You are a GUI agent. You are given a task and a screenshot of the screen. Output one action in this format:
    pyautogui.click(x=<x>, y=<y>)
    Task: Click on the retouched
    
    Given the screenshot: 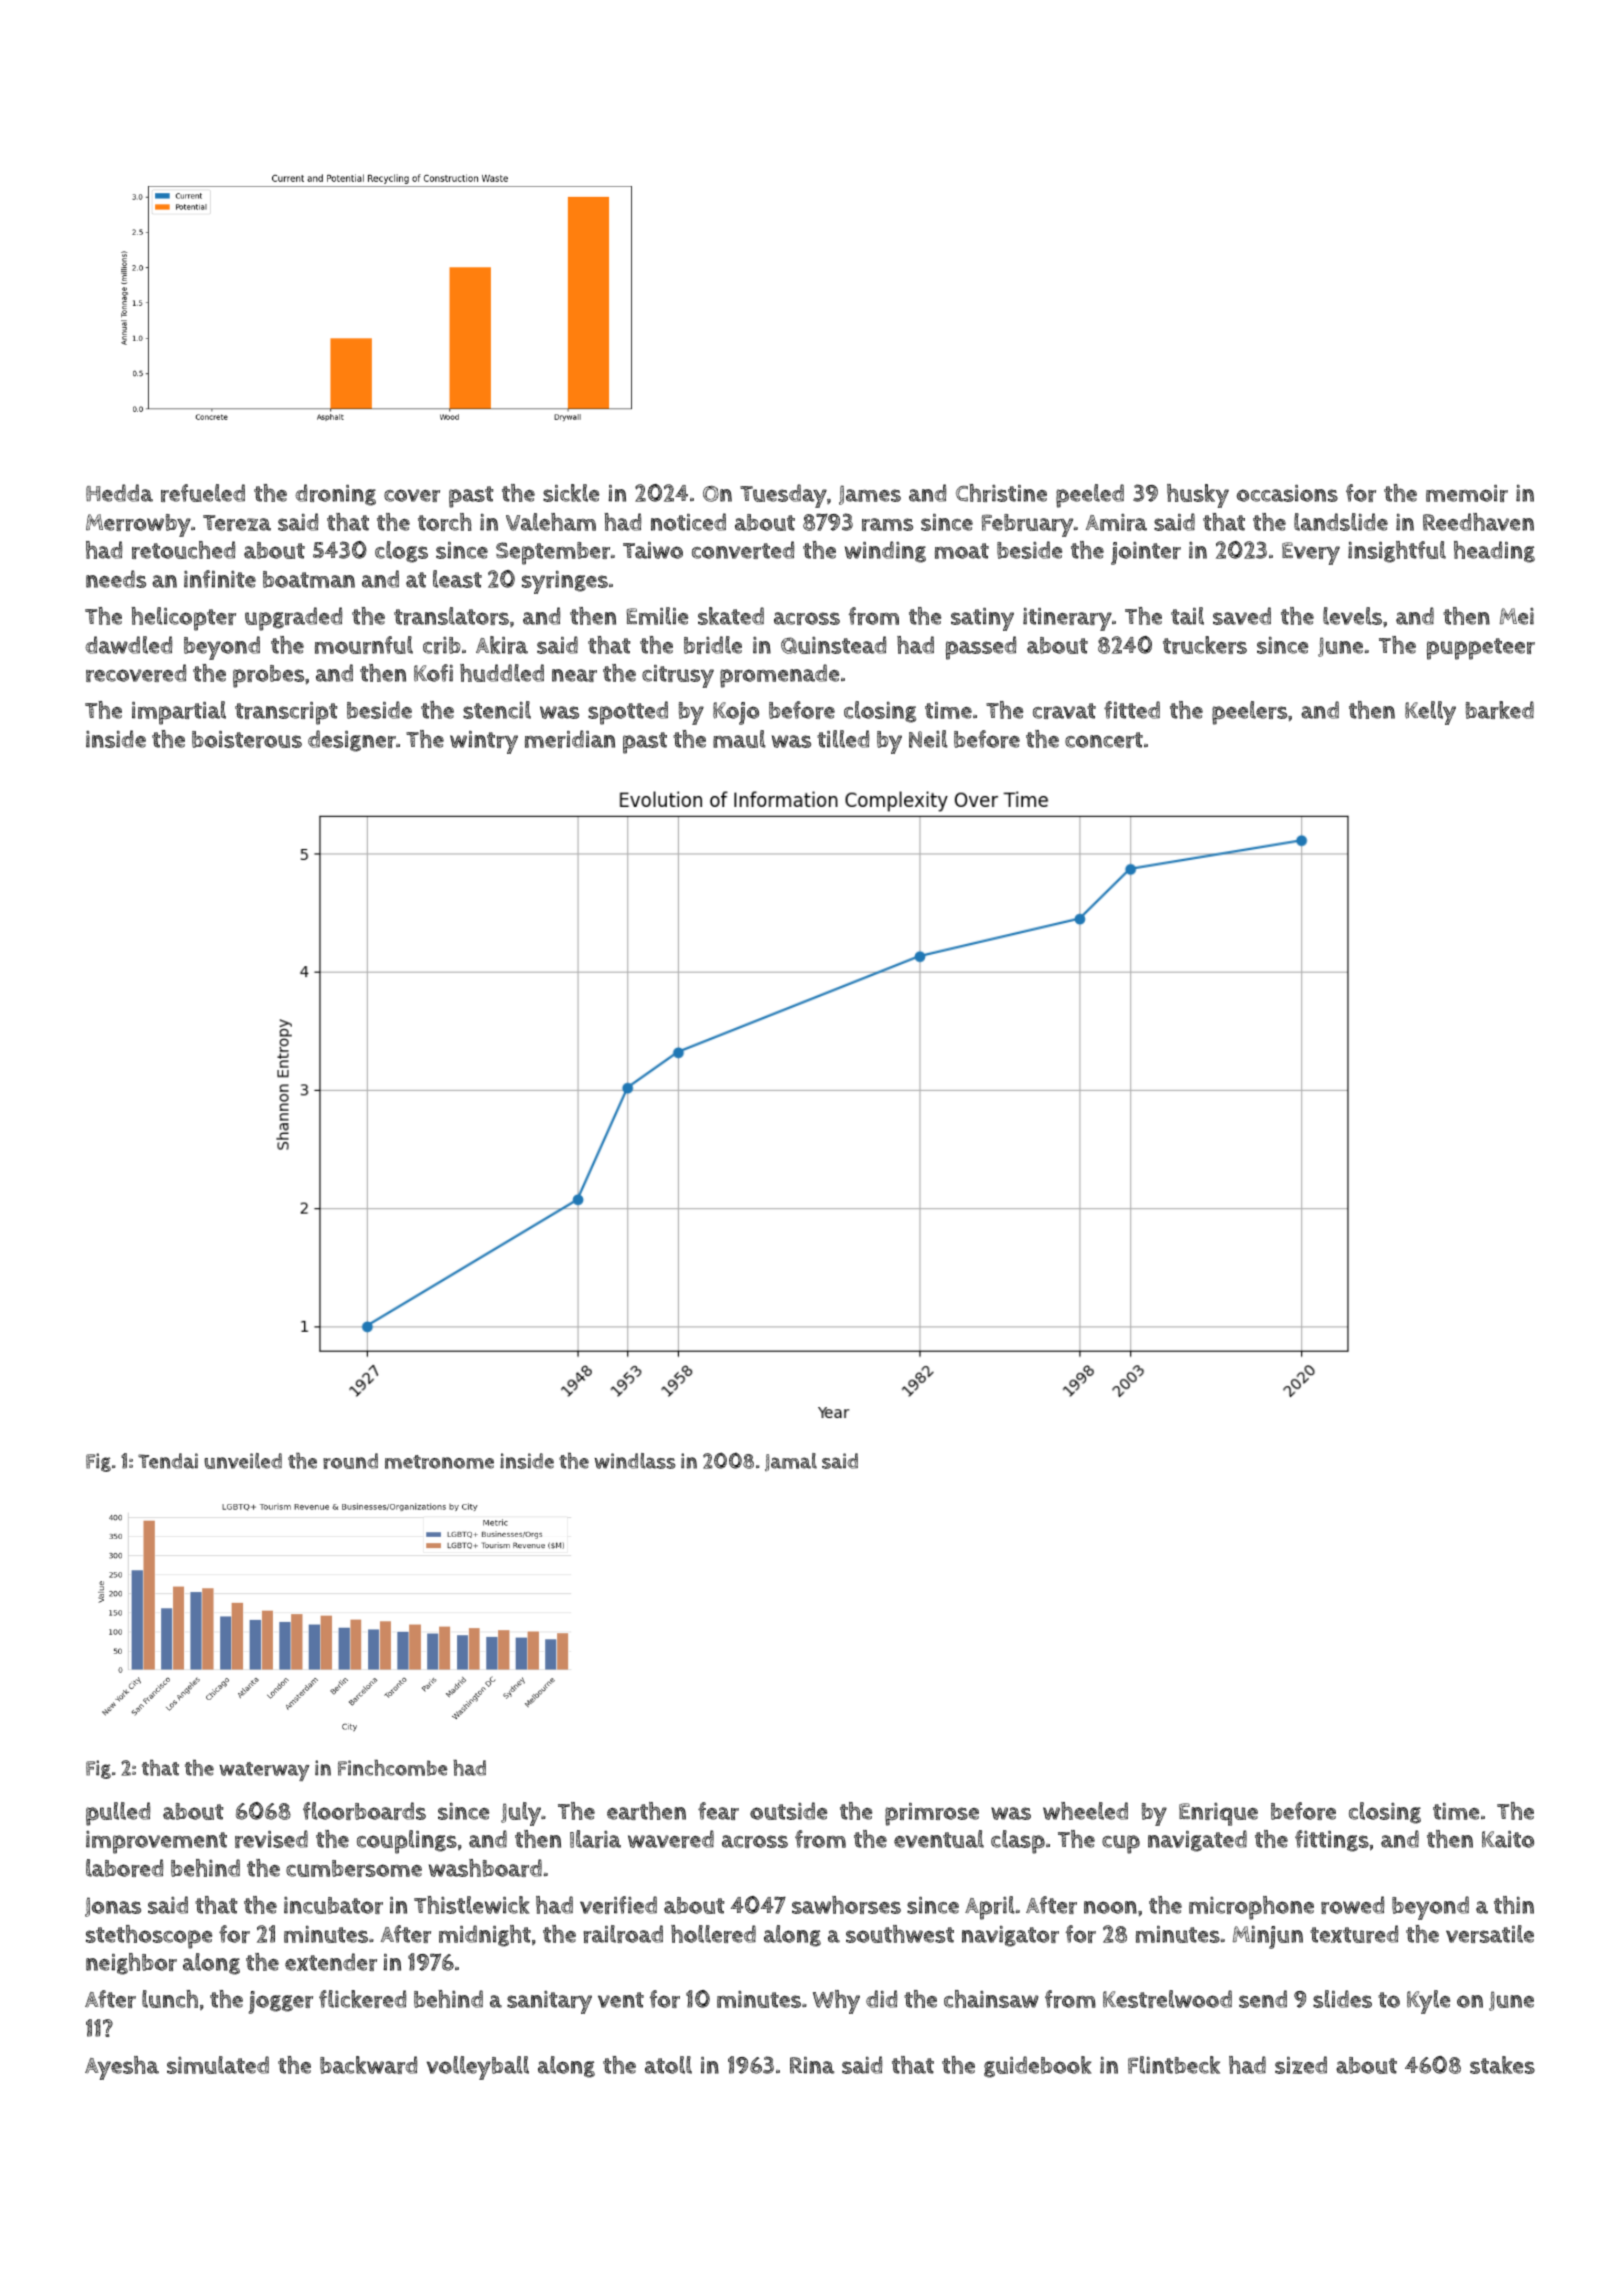 What is the action you would take?
    pyautogui.click(x=183, y=550)
